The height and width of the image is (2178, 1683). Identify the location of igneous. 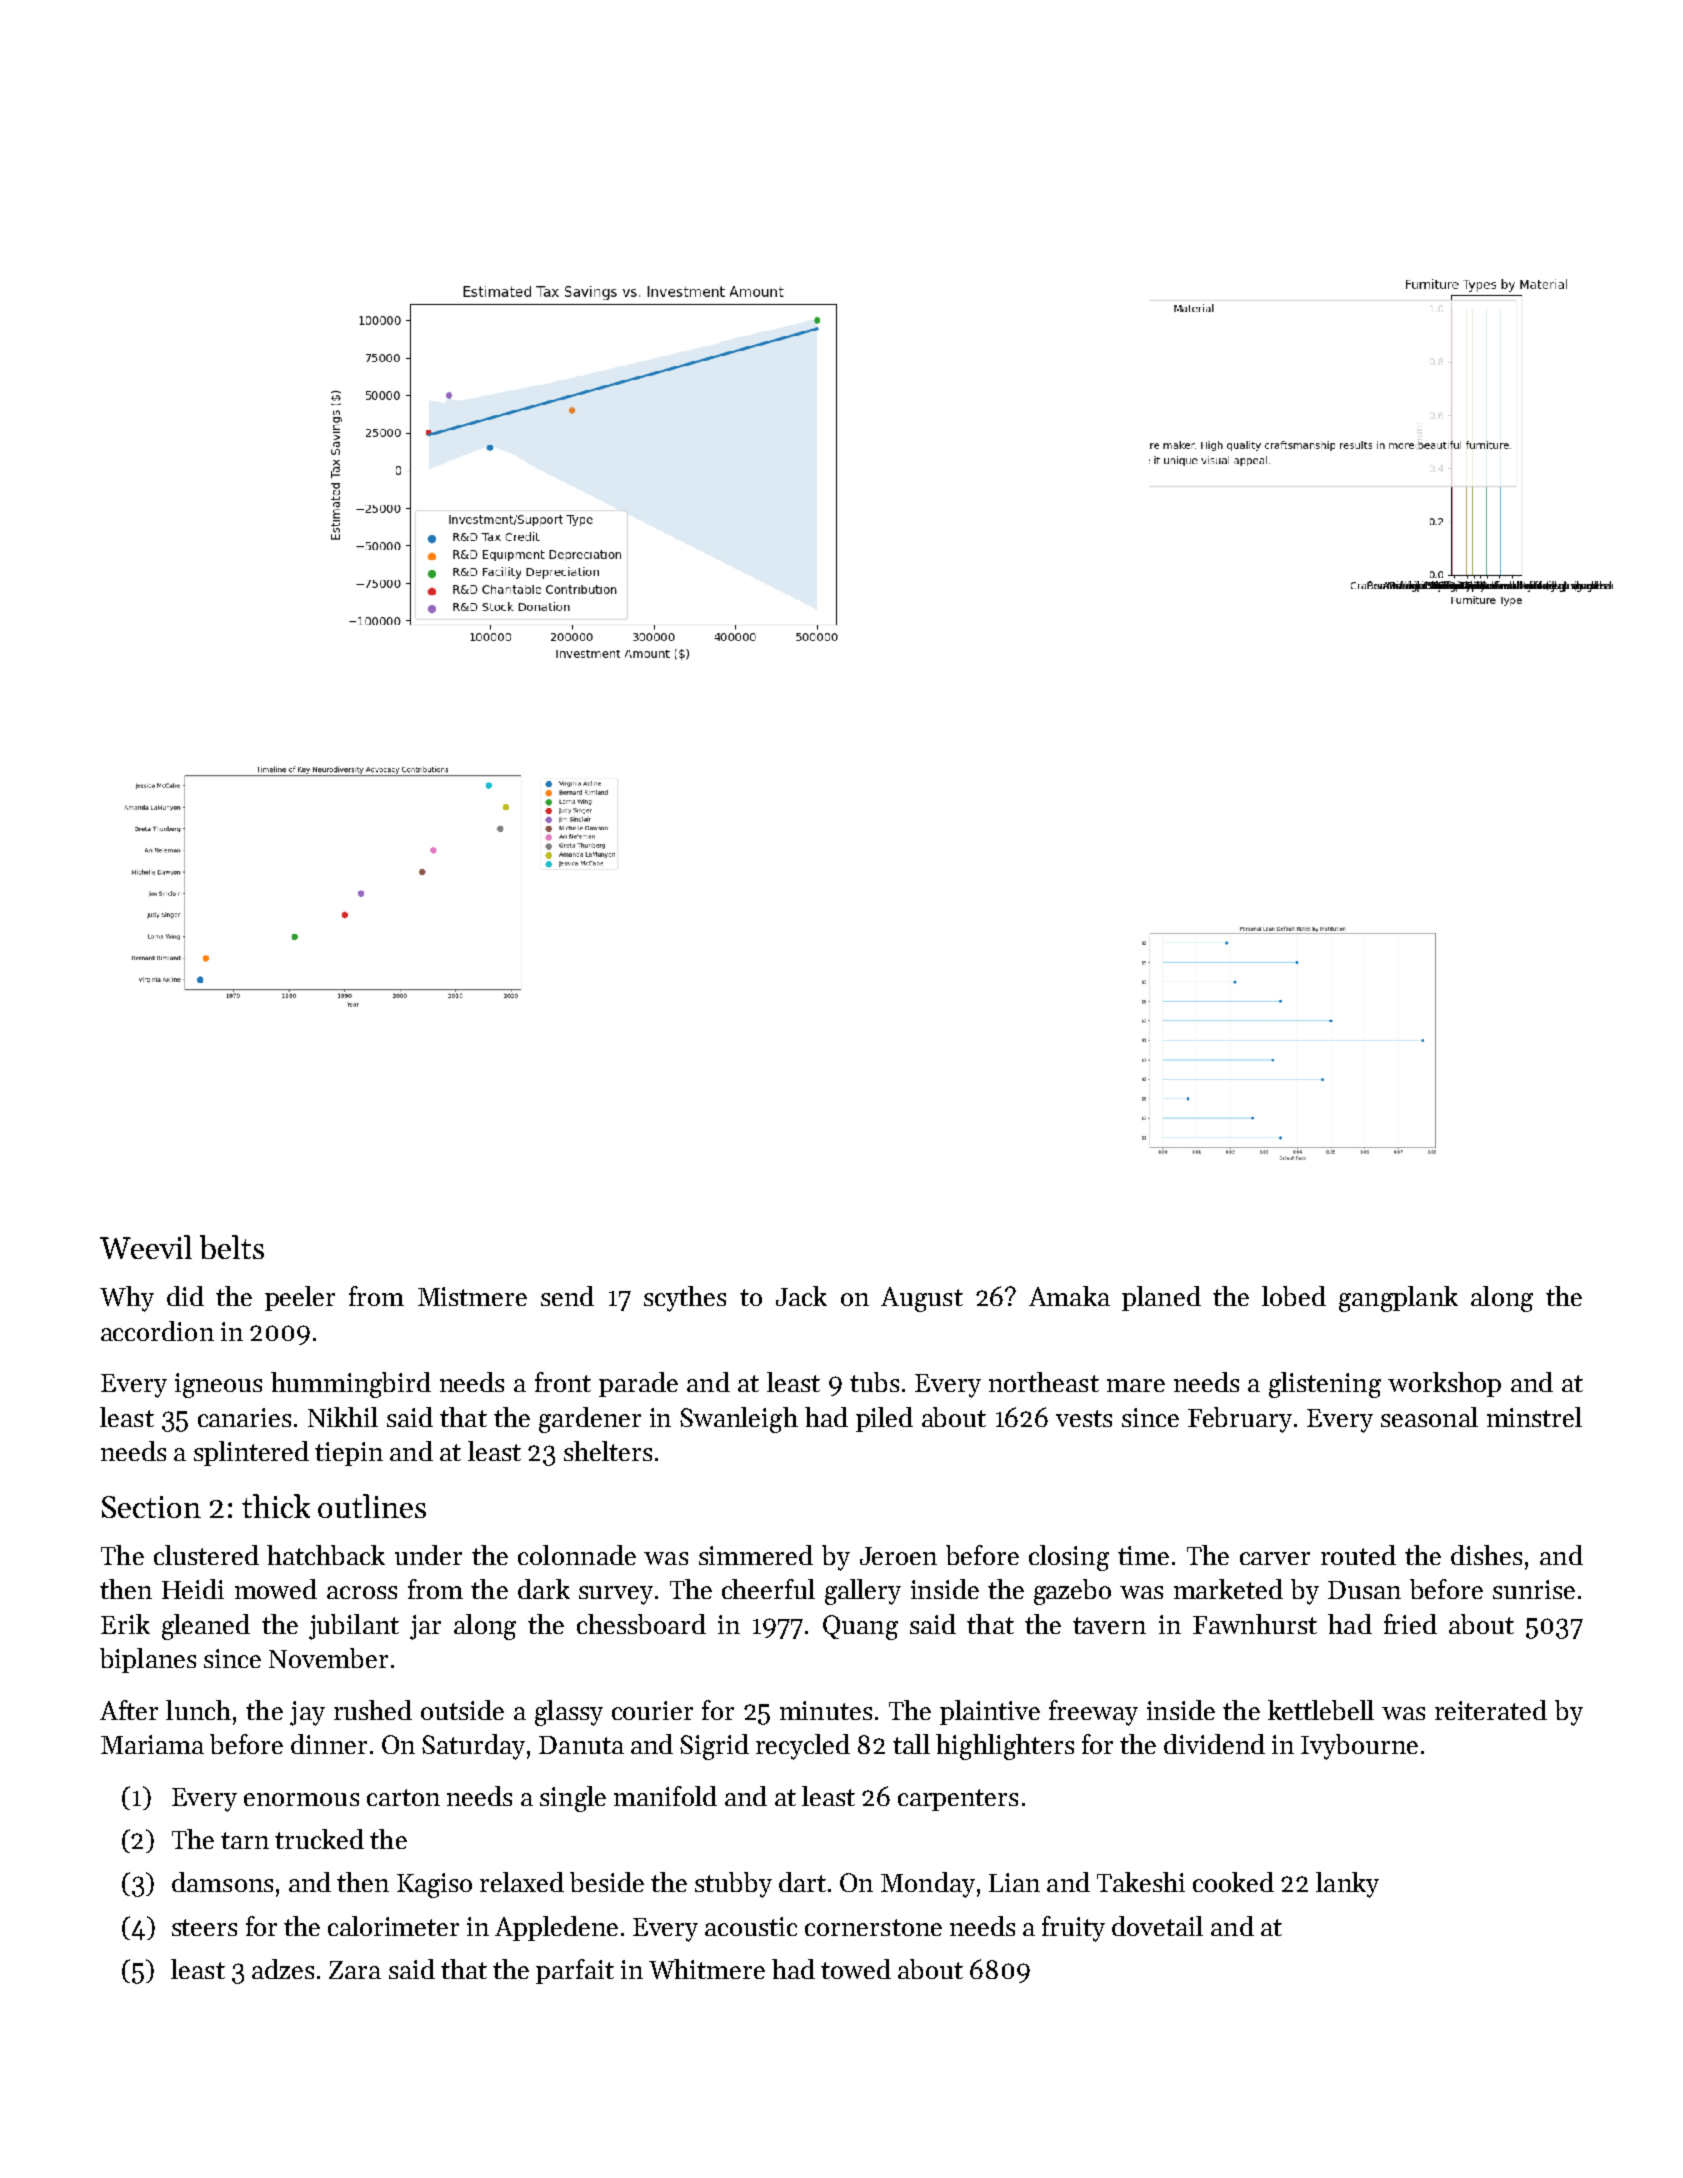
(218, 1385).
